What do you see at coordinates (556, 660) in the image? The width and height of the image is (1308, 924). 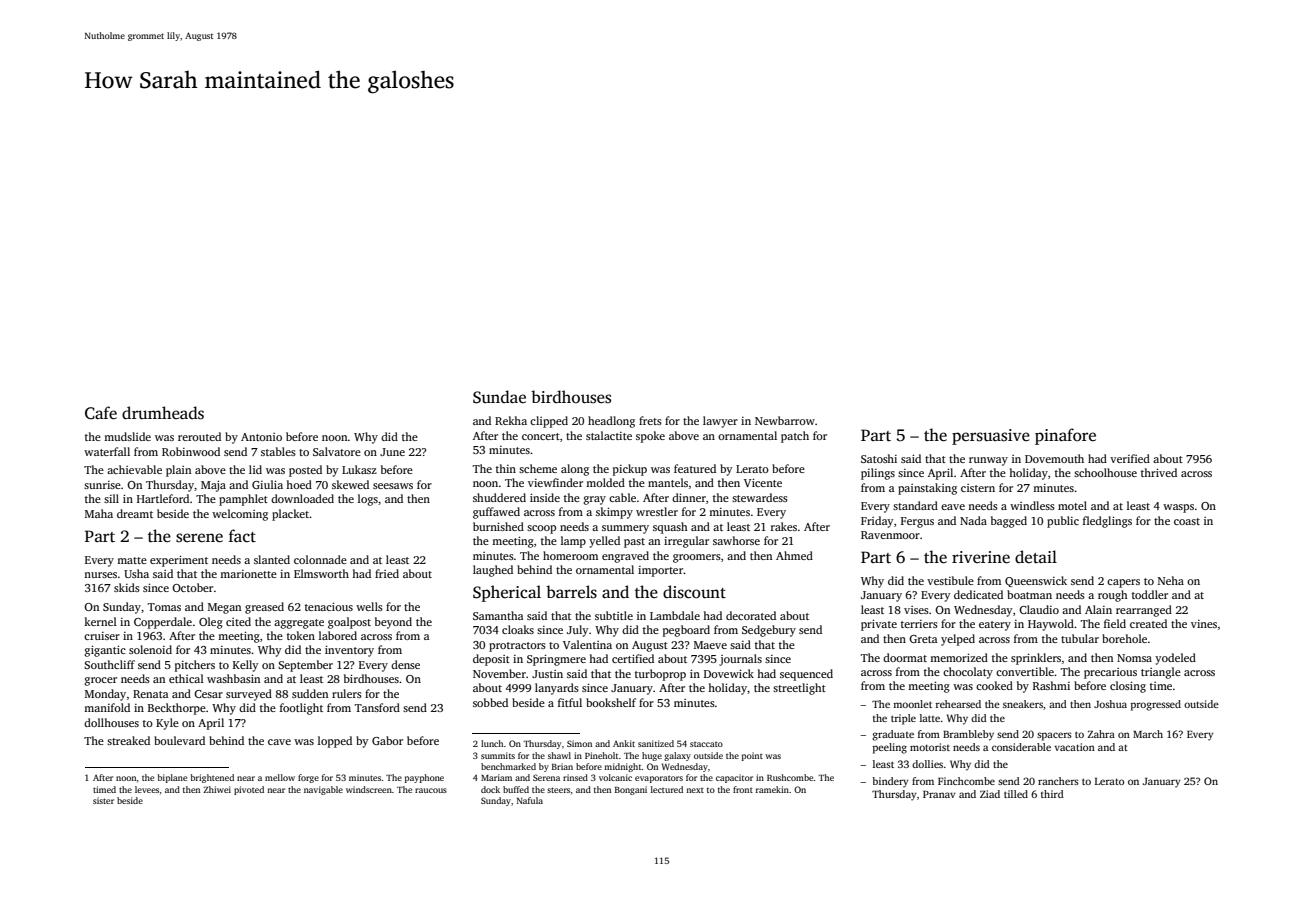 I see `Springmere` at bounding box center [556, 660].
